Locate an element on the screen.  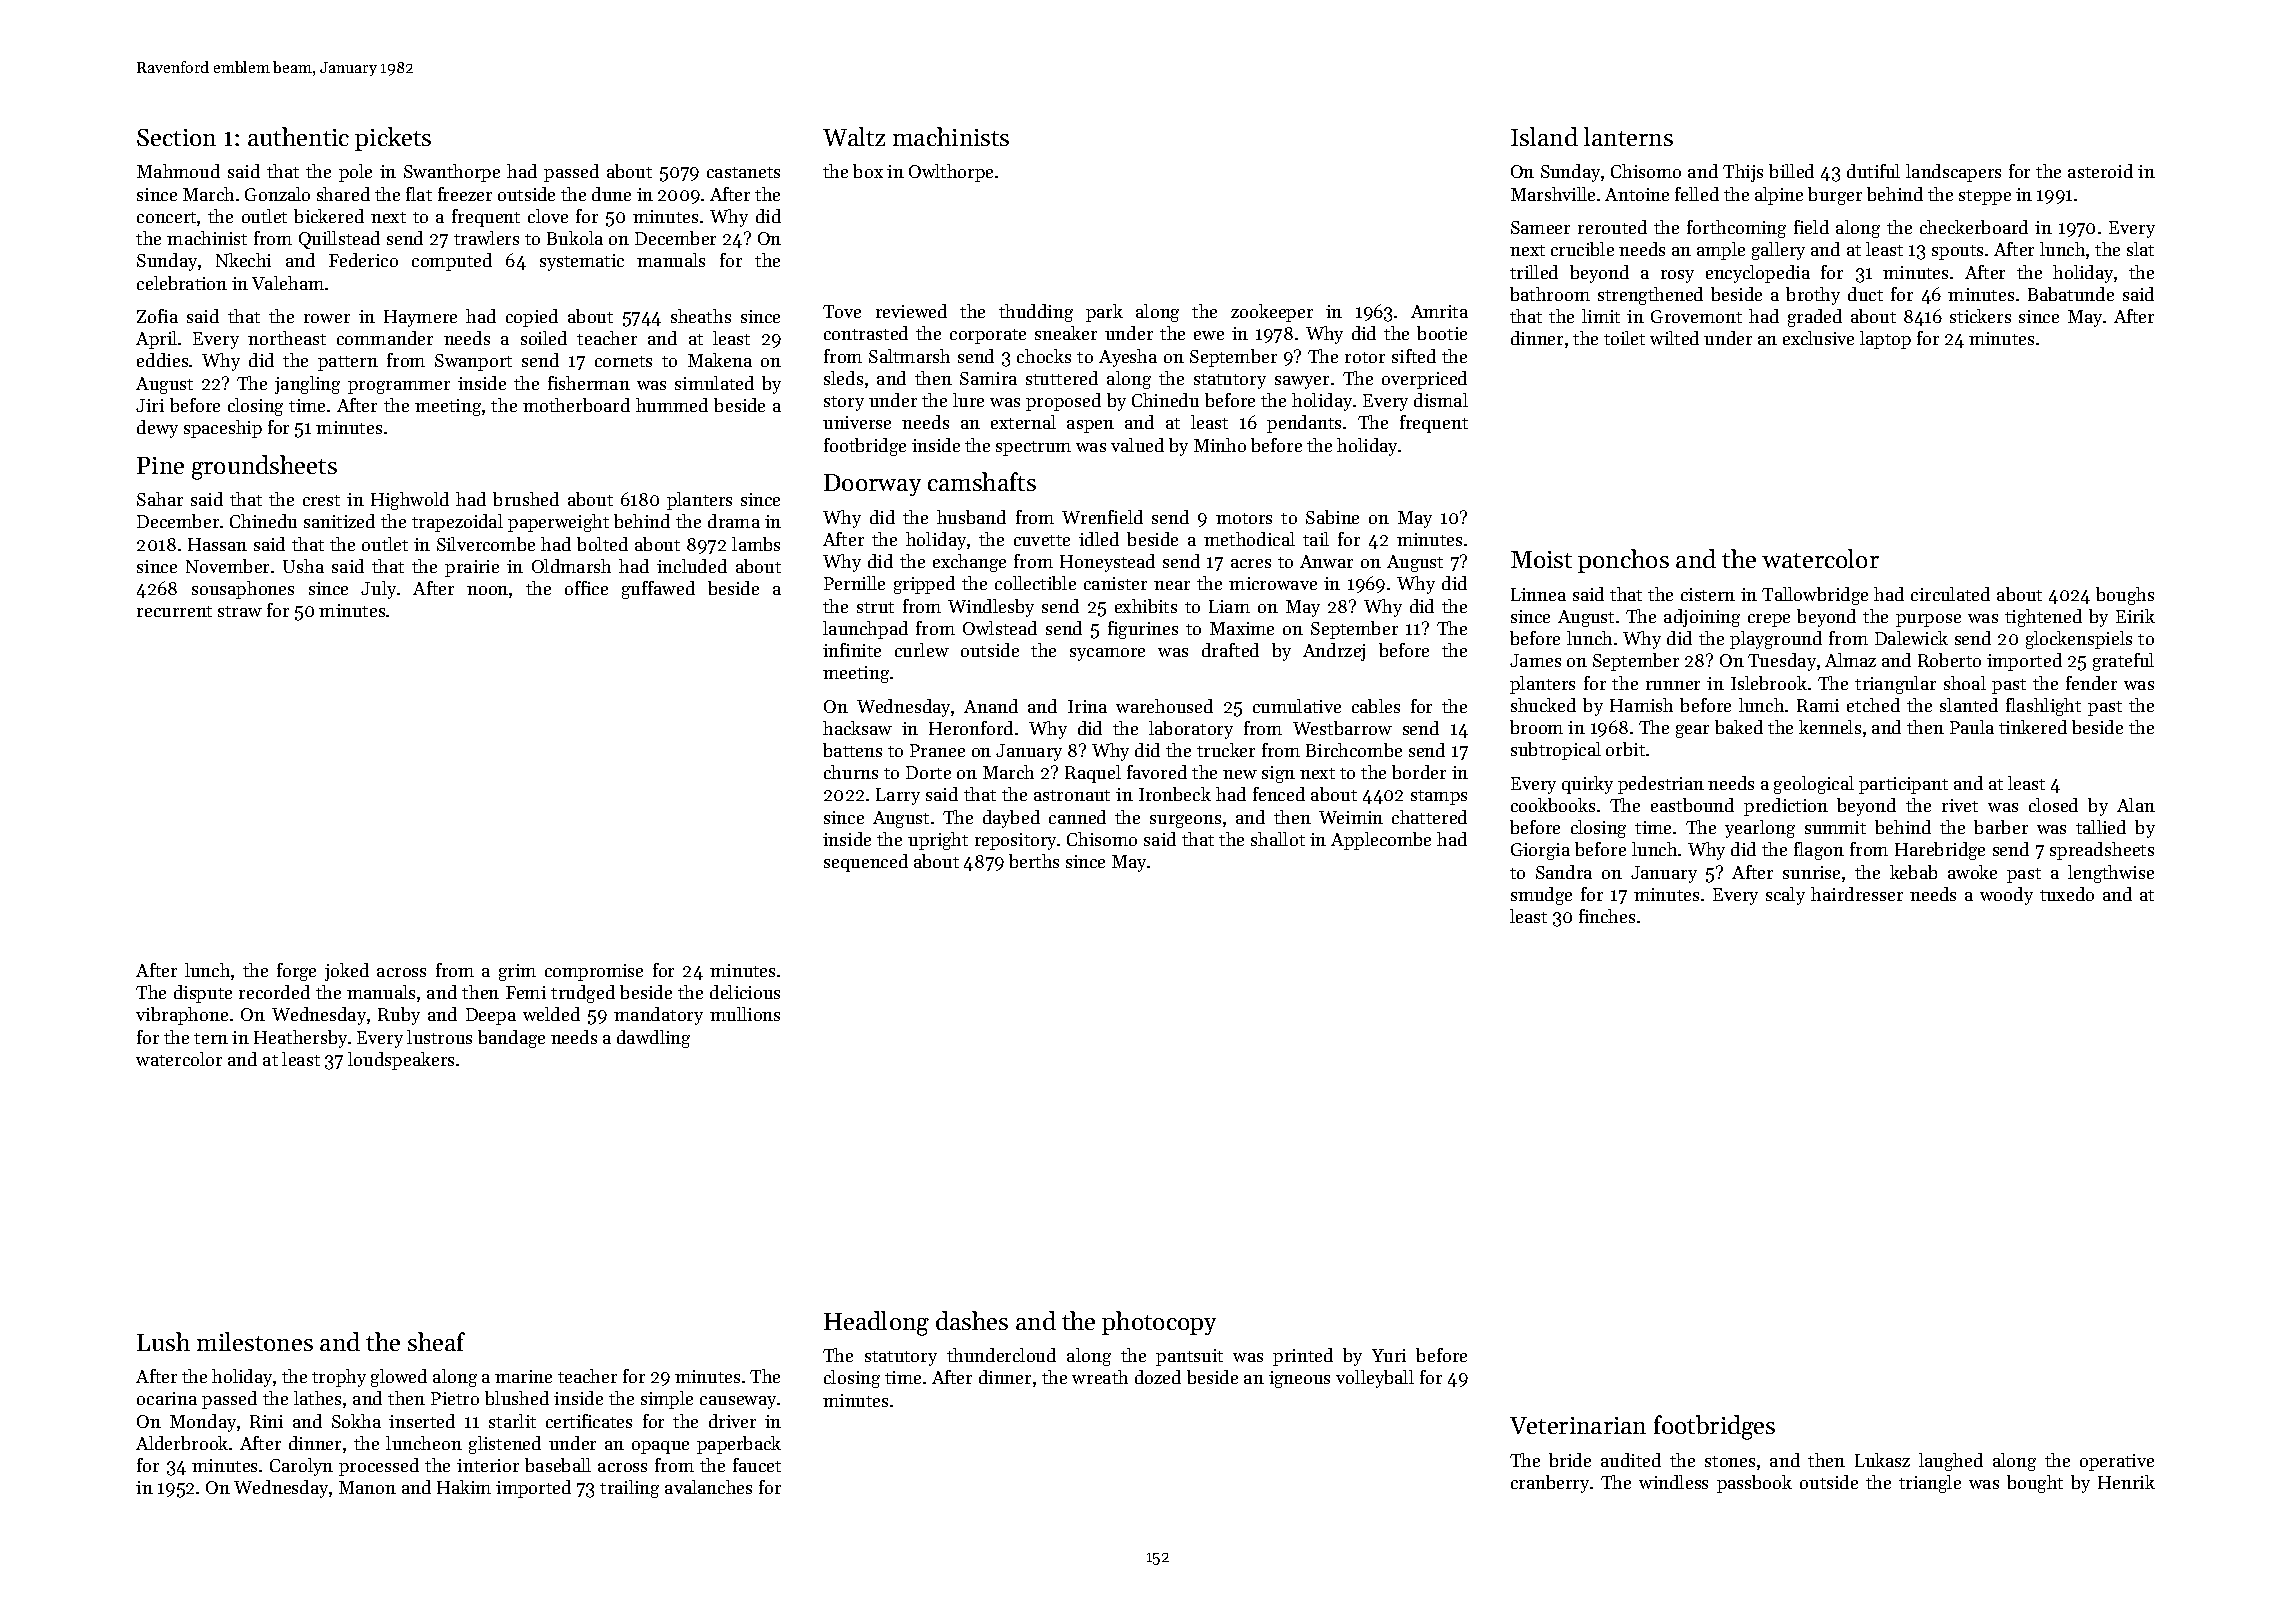
Yuri is located at coordinates (1389, 1355).
